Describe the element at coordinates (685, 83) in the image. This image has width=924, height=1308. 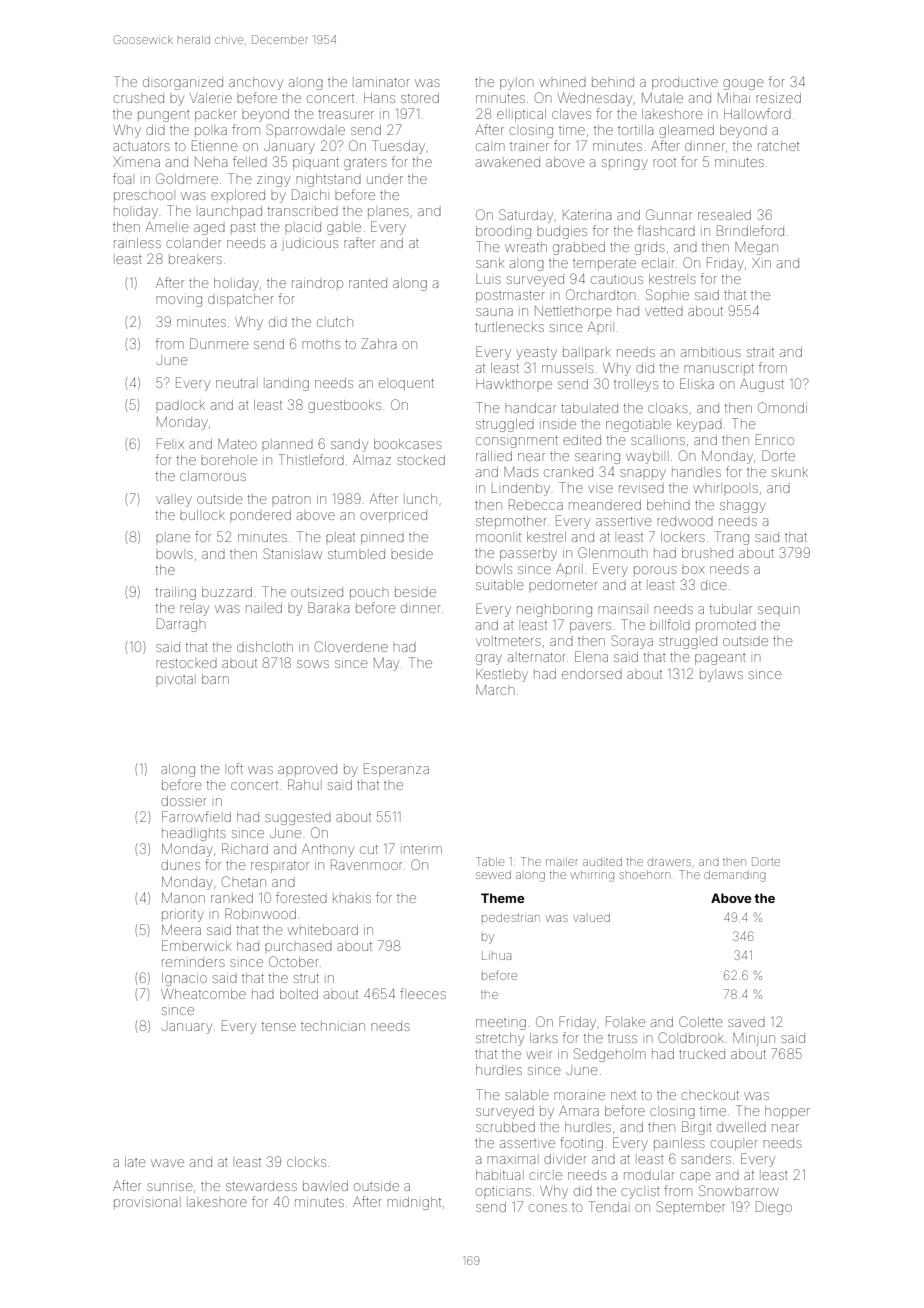
I see `productive` at that location.
